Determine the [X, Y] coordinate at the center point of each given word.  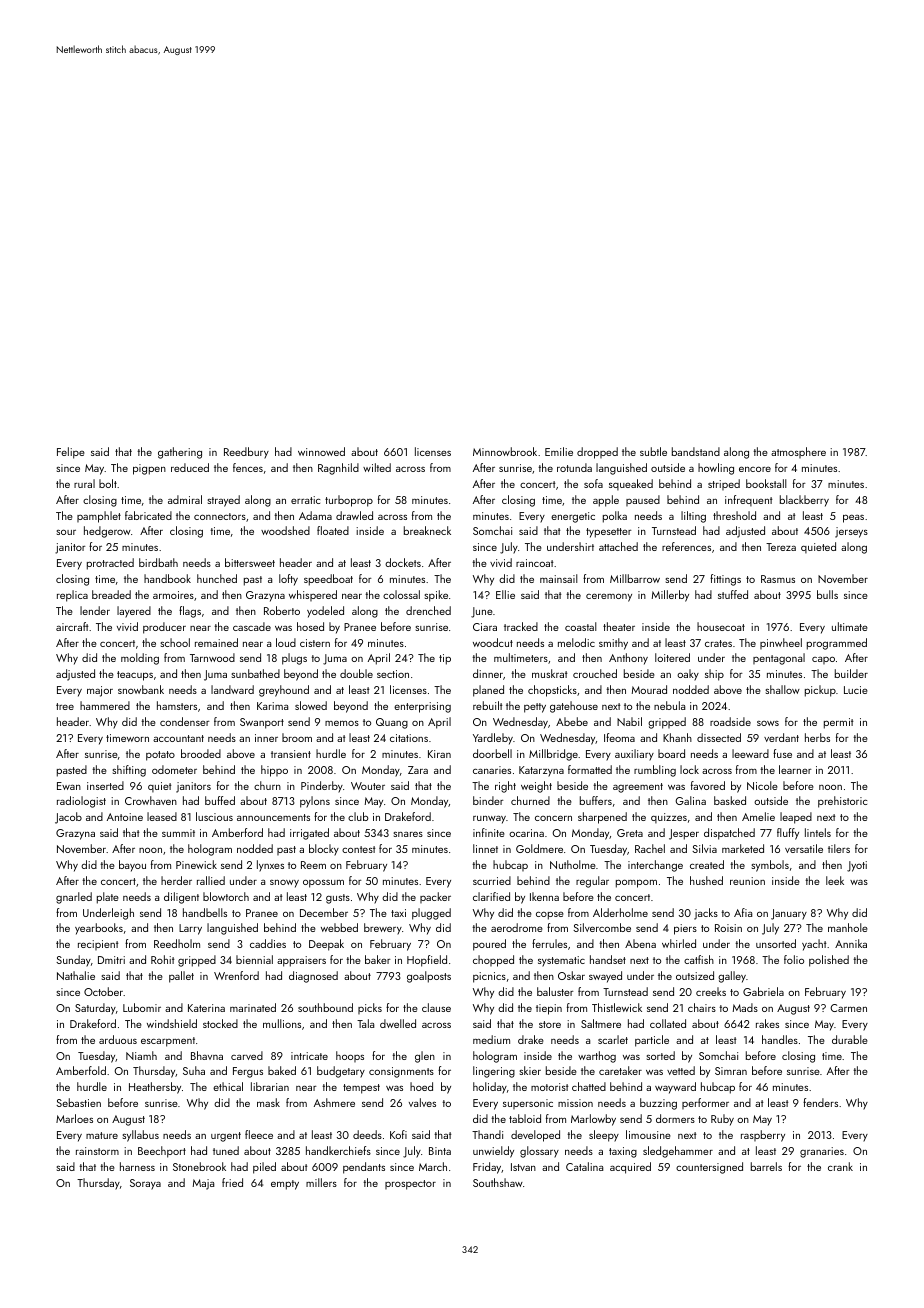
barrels [766, 1166]
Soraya [145, 1184]
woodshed [285, 530]
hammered [105, 705]
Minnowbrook [505, 451]
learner [795, 769]
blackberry [804, 501]
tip [445, 659]
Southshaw [498, 1182]
